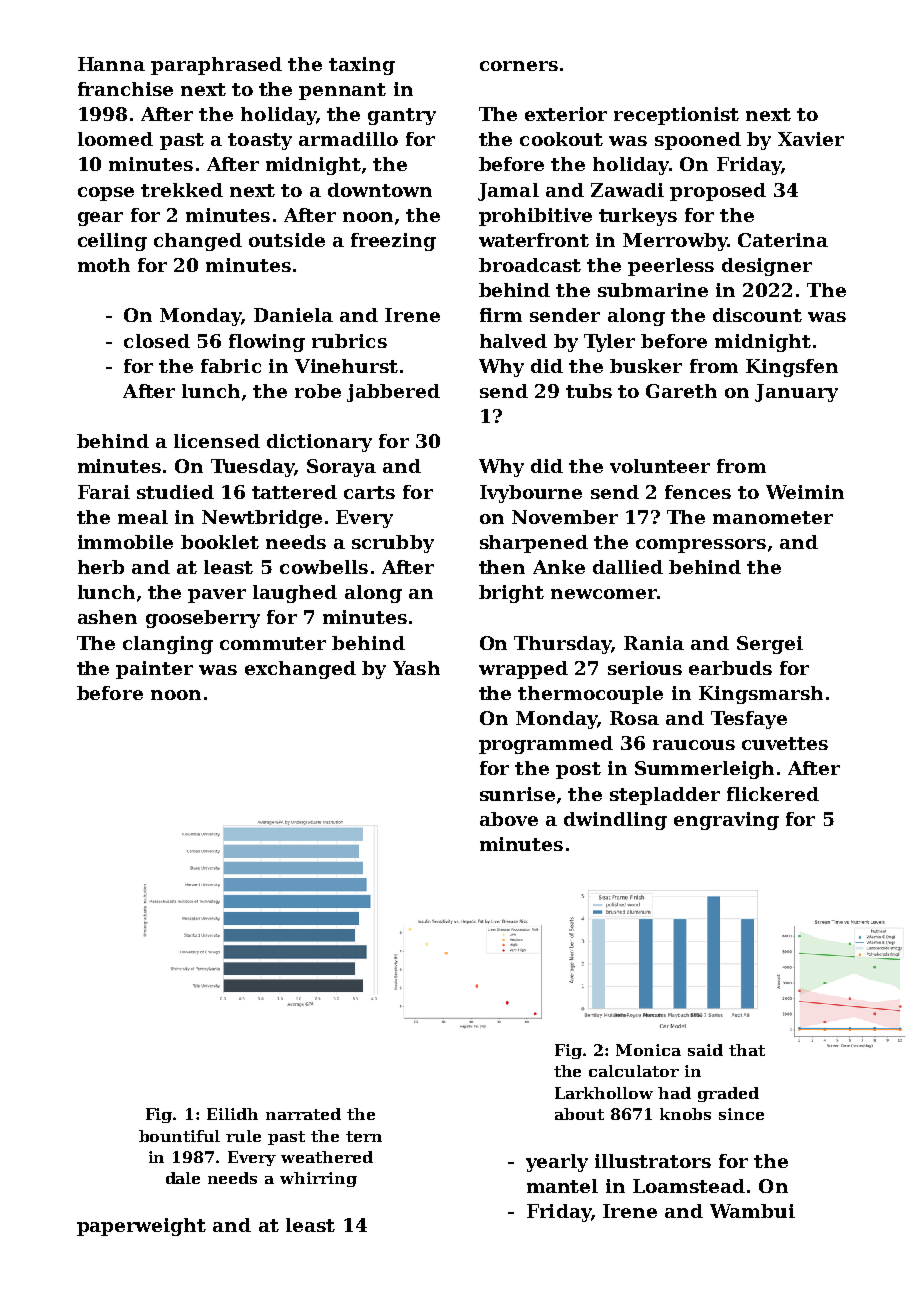 The image size is (924, 1308). What do you see at coordinates (509, 819) in the screenshot?
I see `above` at bounding box center [509, 819].
